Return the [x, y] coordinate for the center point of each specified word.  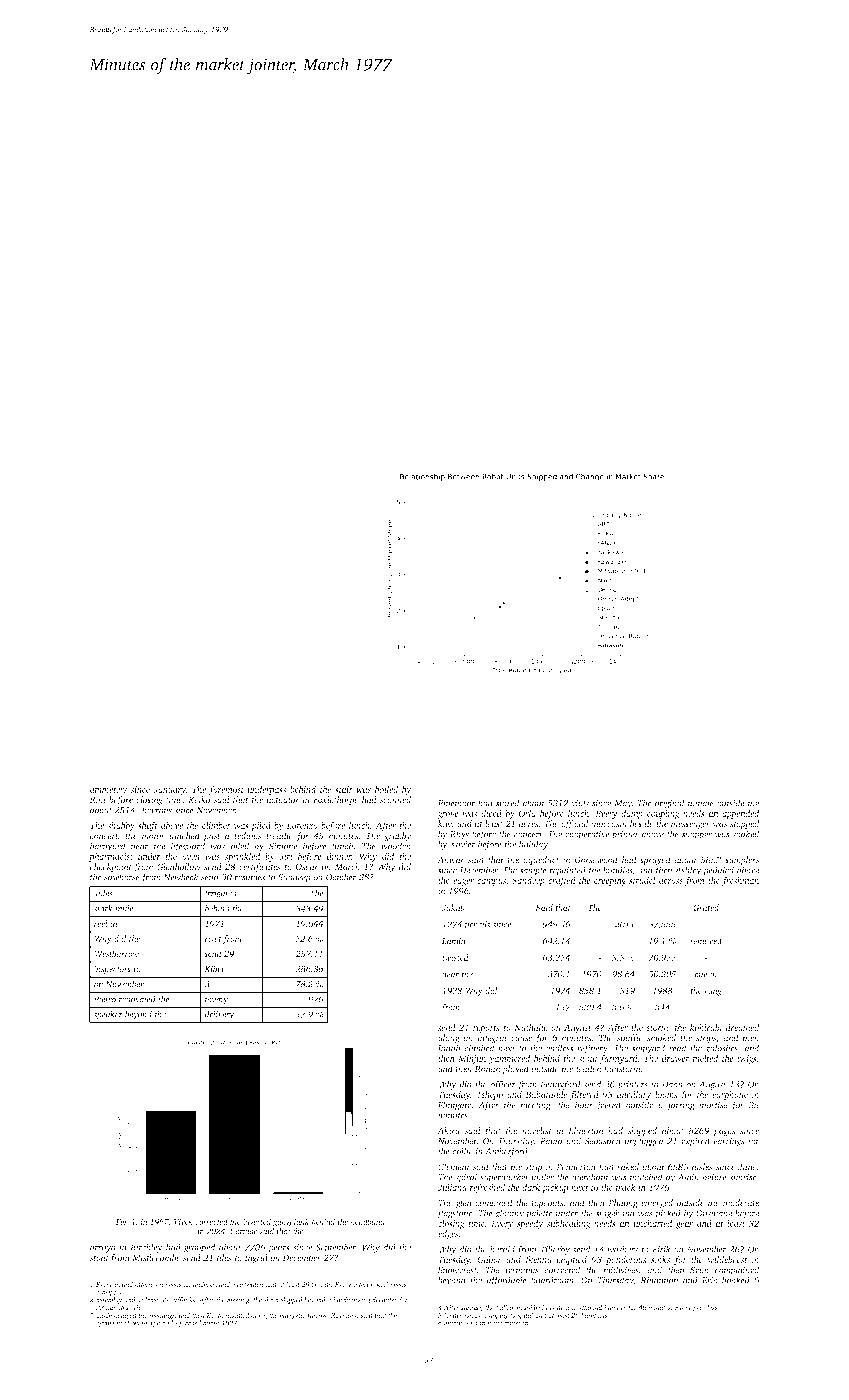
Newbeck [181, 877]
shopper [697, 835]
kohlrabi [706, 1027]
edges [448, 1235]
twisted [455, 957]
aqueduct [541, 860]
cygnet [105, 1324]
